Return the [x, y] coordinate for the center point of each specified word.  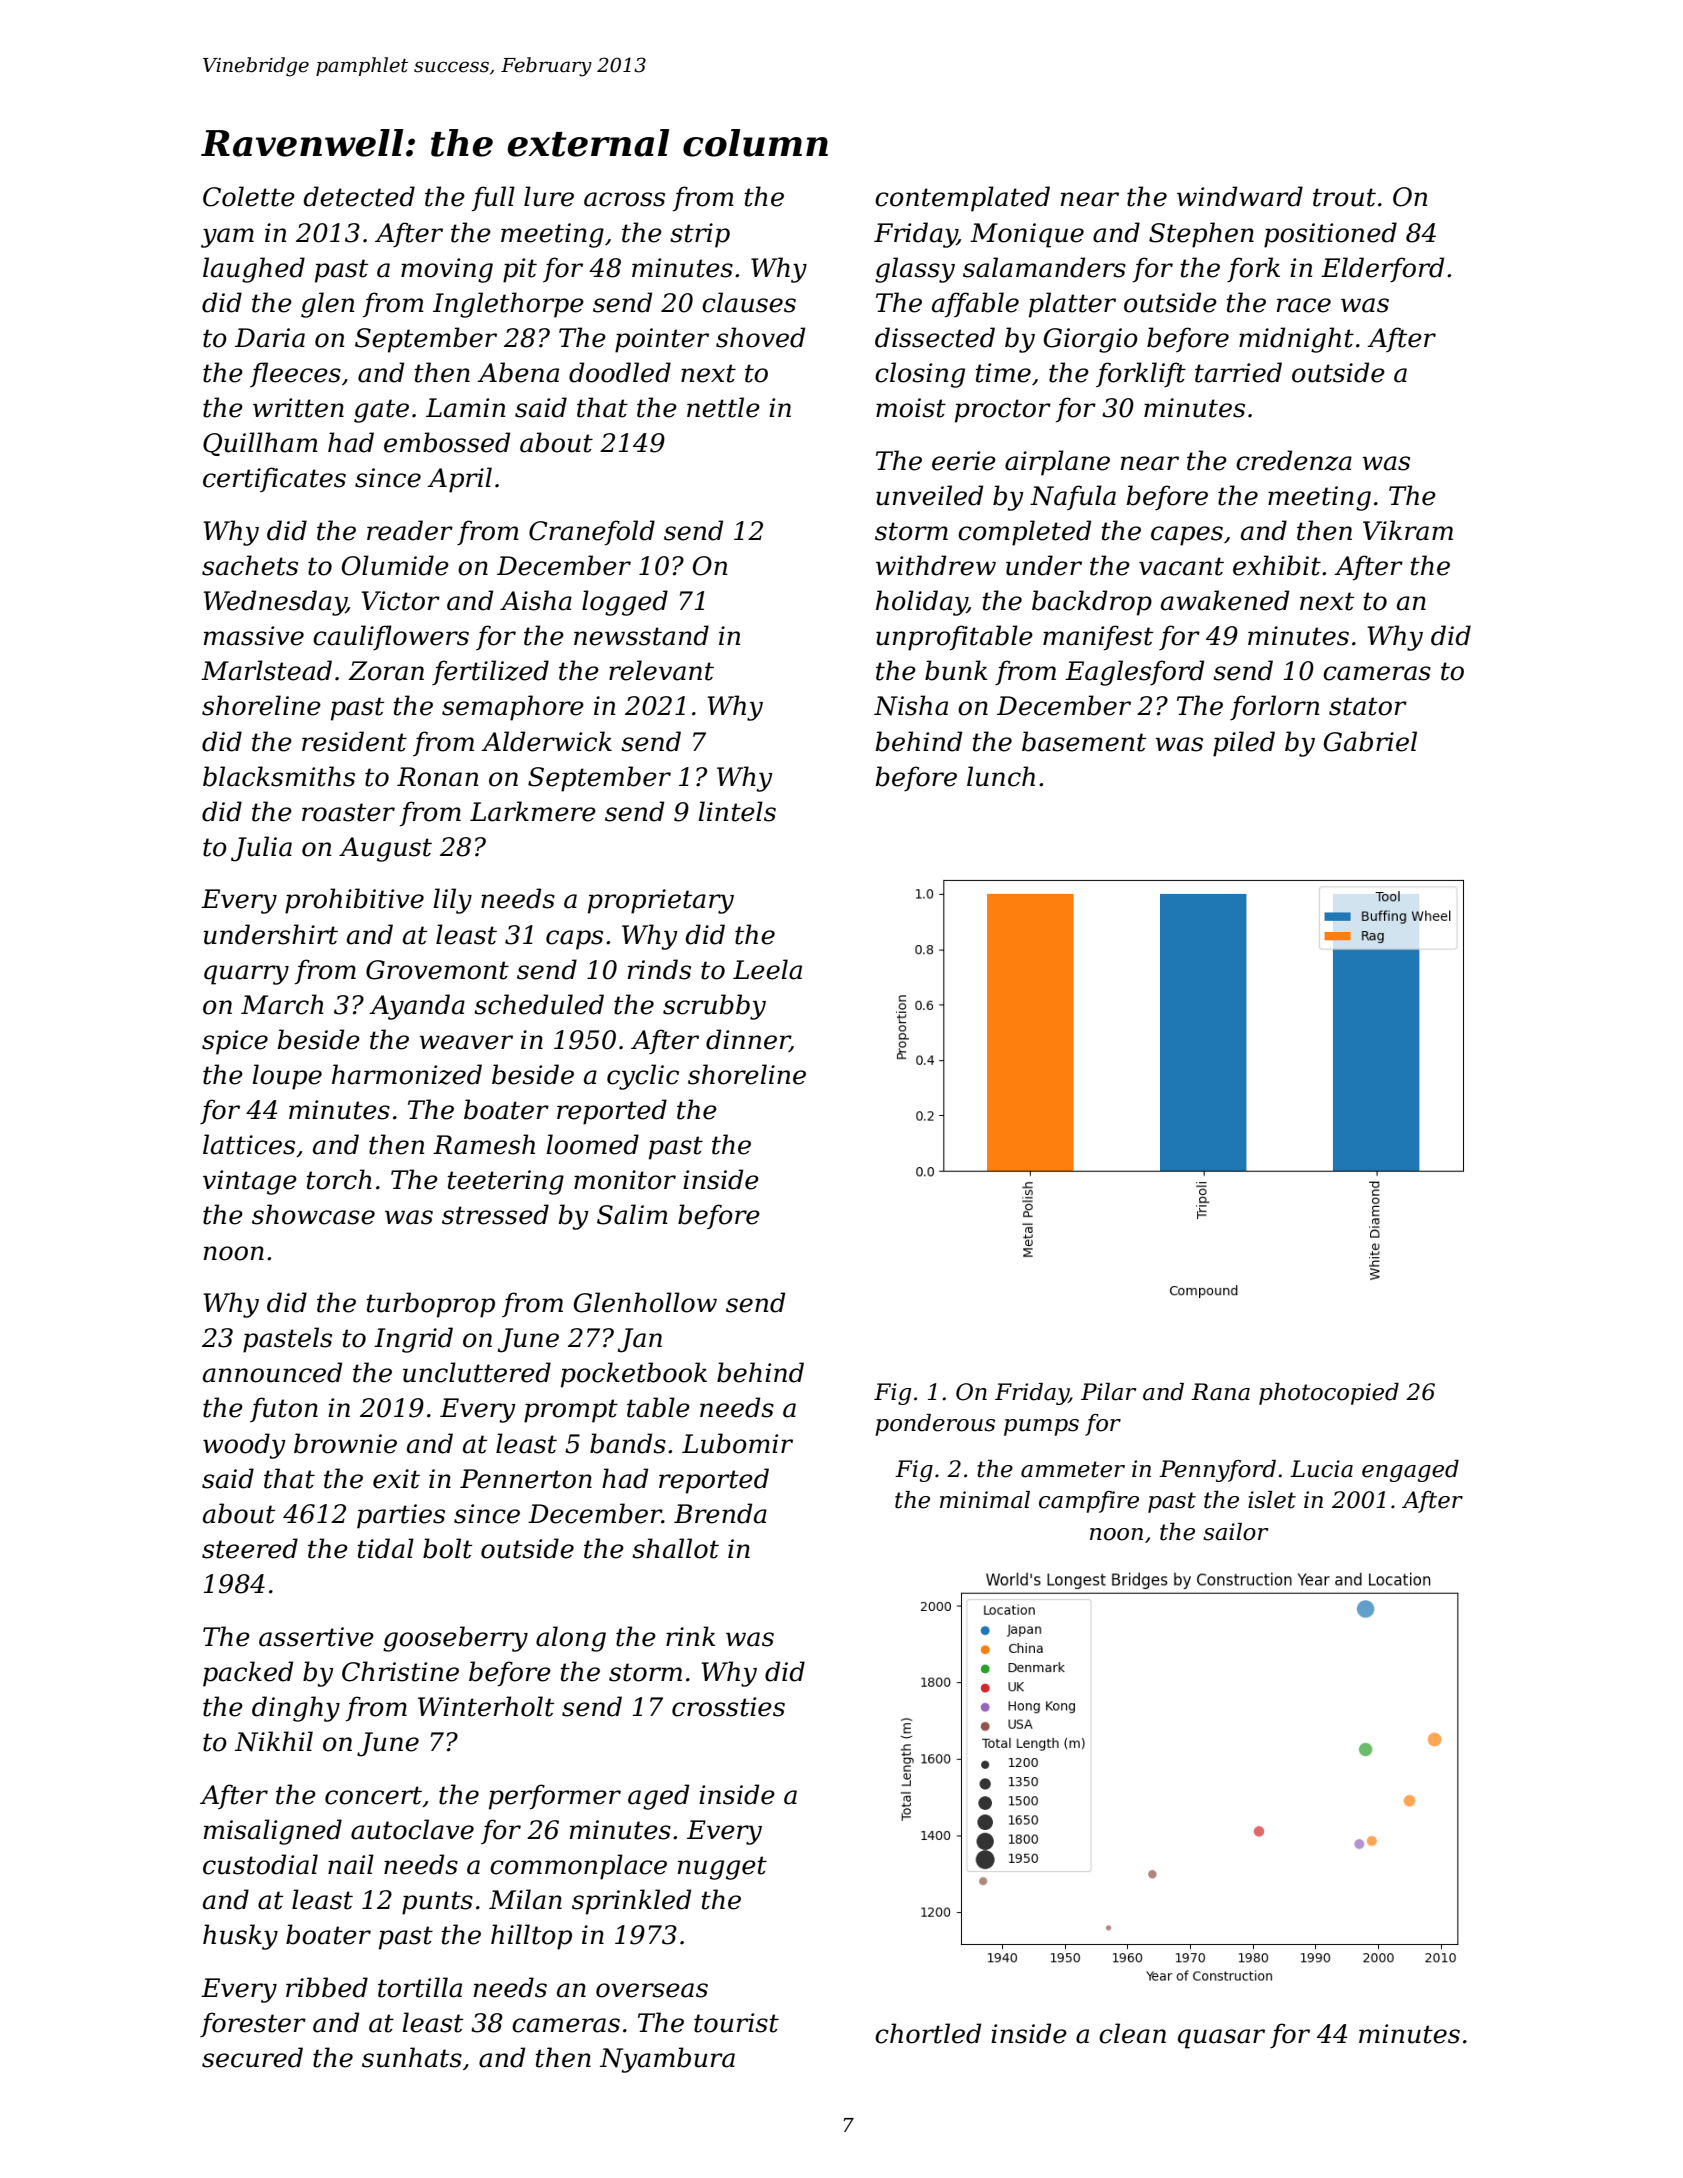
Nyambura [667, 2060]
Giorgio [1091, 340]
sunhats [412, 2057]
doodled [620, 372]
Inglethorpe [508, 305]
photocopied [1329, 1394]
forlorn [1274, 707]
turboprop [430, 1305]
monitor [625, 1180]
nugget [722, 1868]
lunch [1001, 776]
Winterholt [486, 1706]
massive [254, 636]
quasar [1221, 2039]
